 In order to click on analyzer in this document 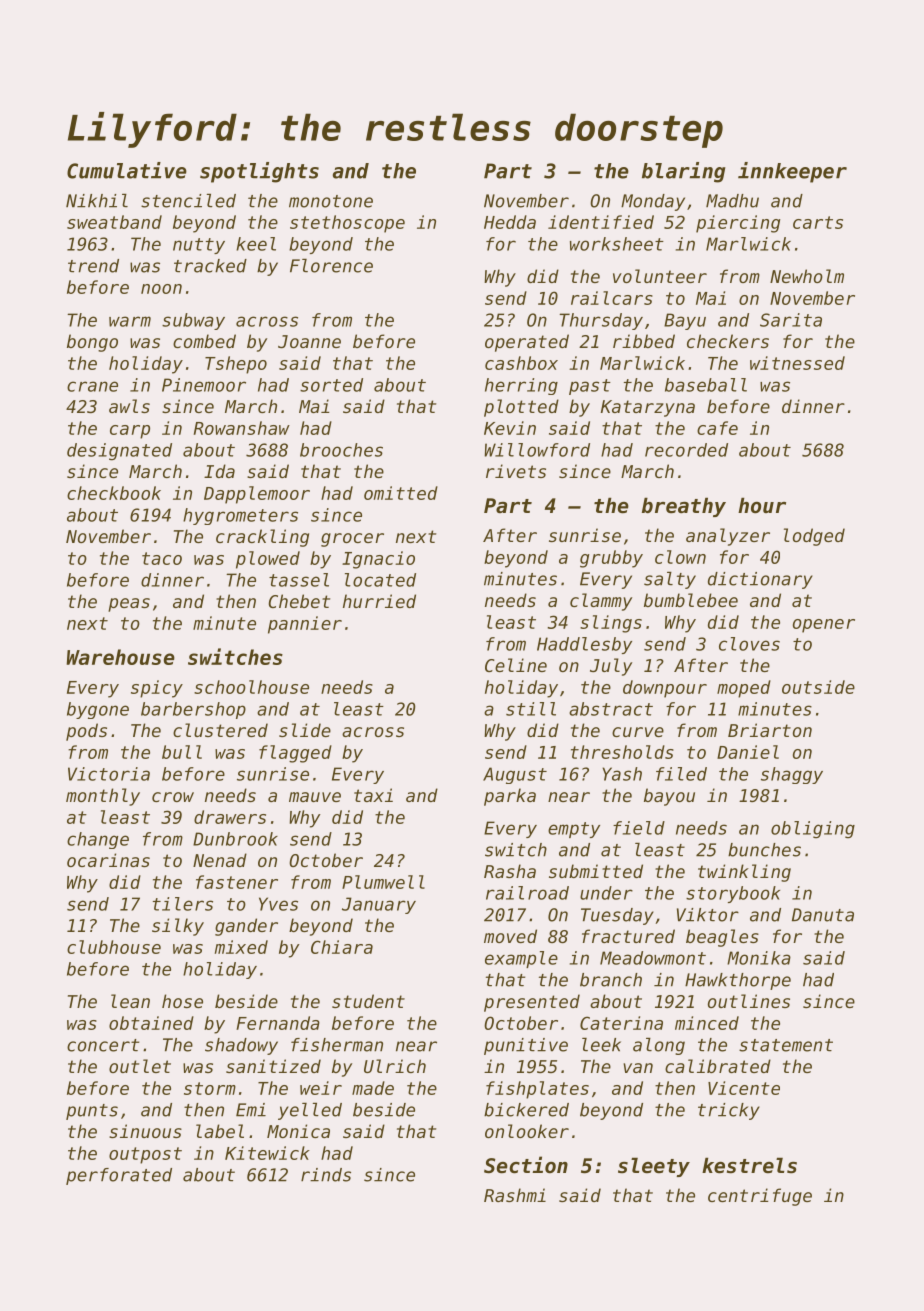, I will do `click(728, 537)`.
